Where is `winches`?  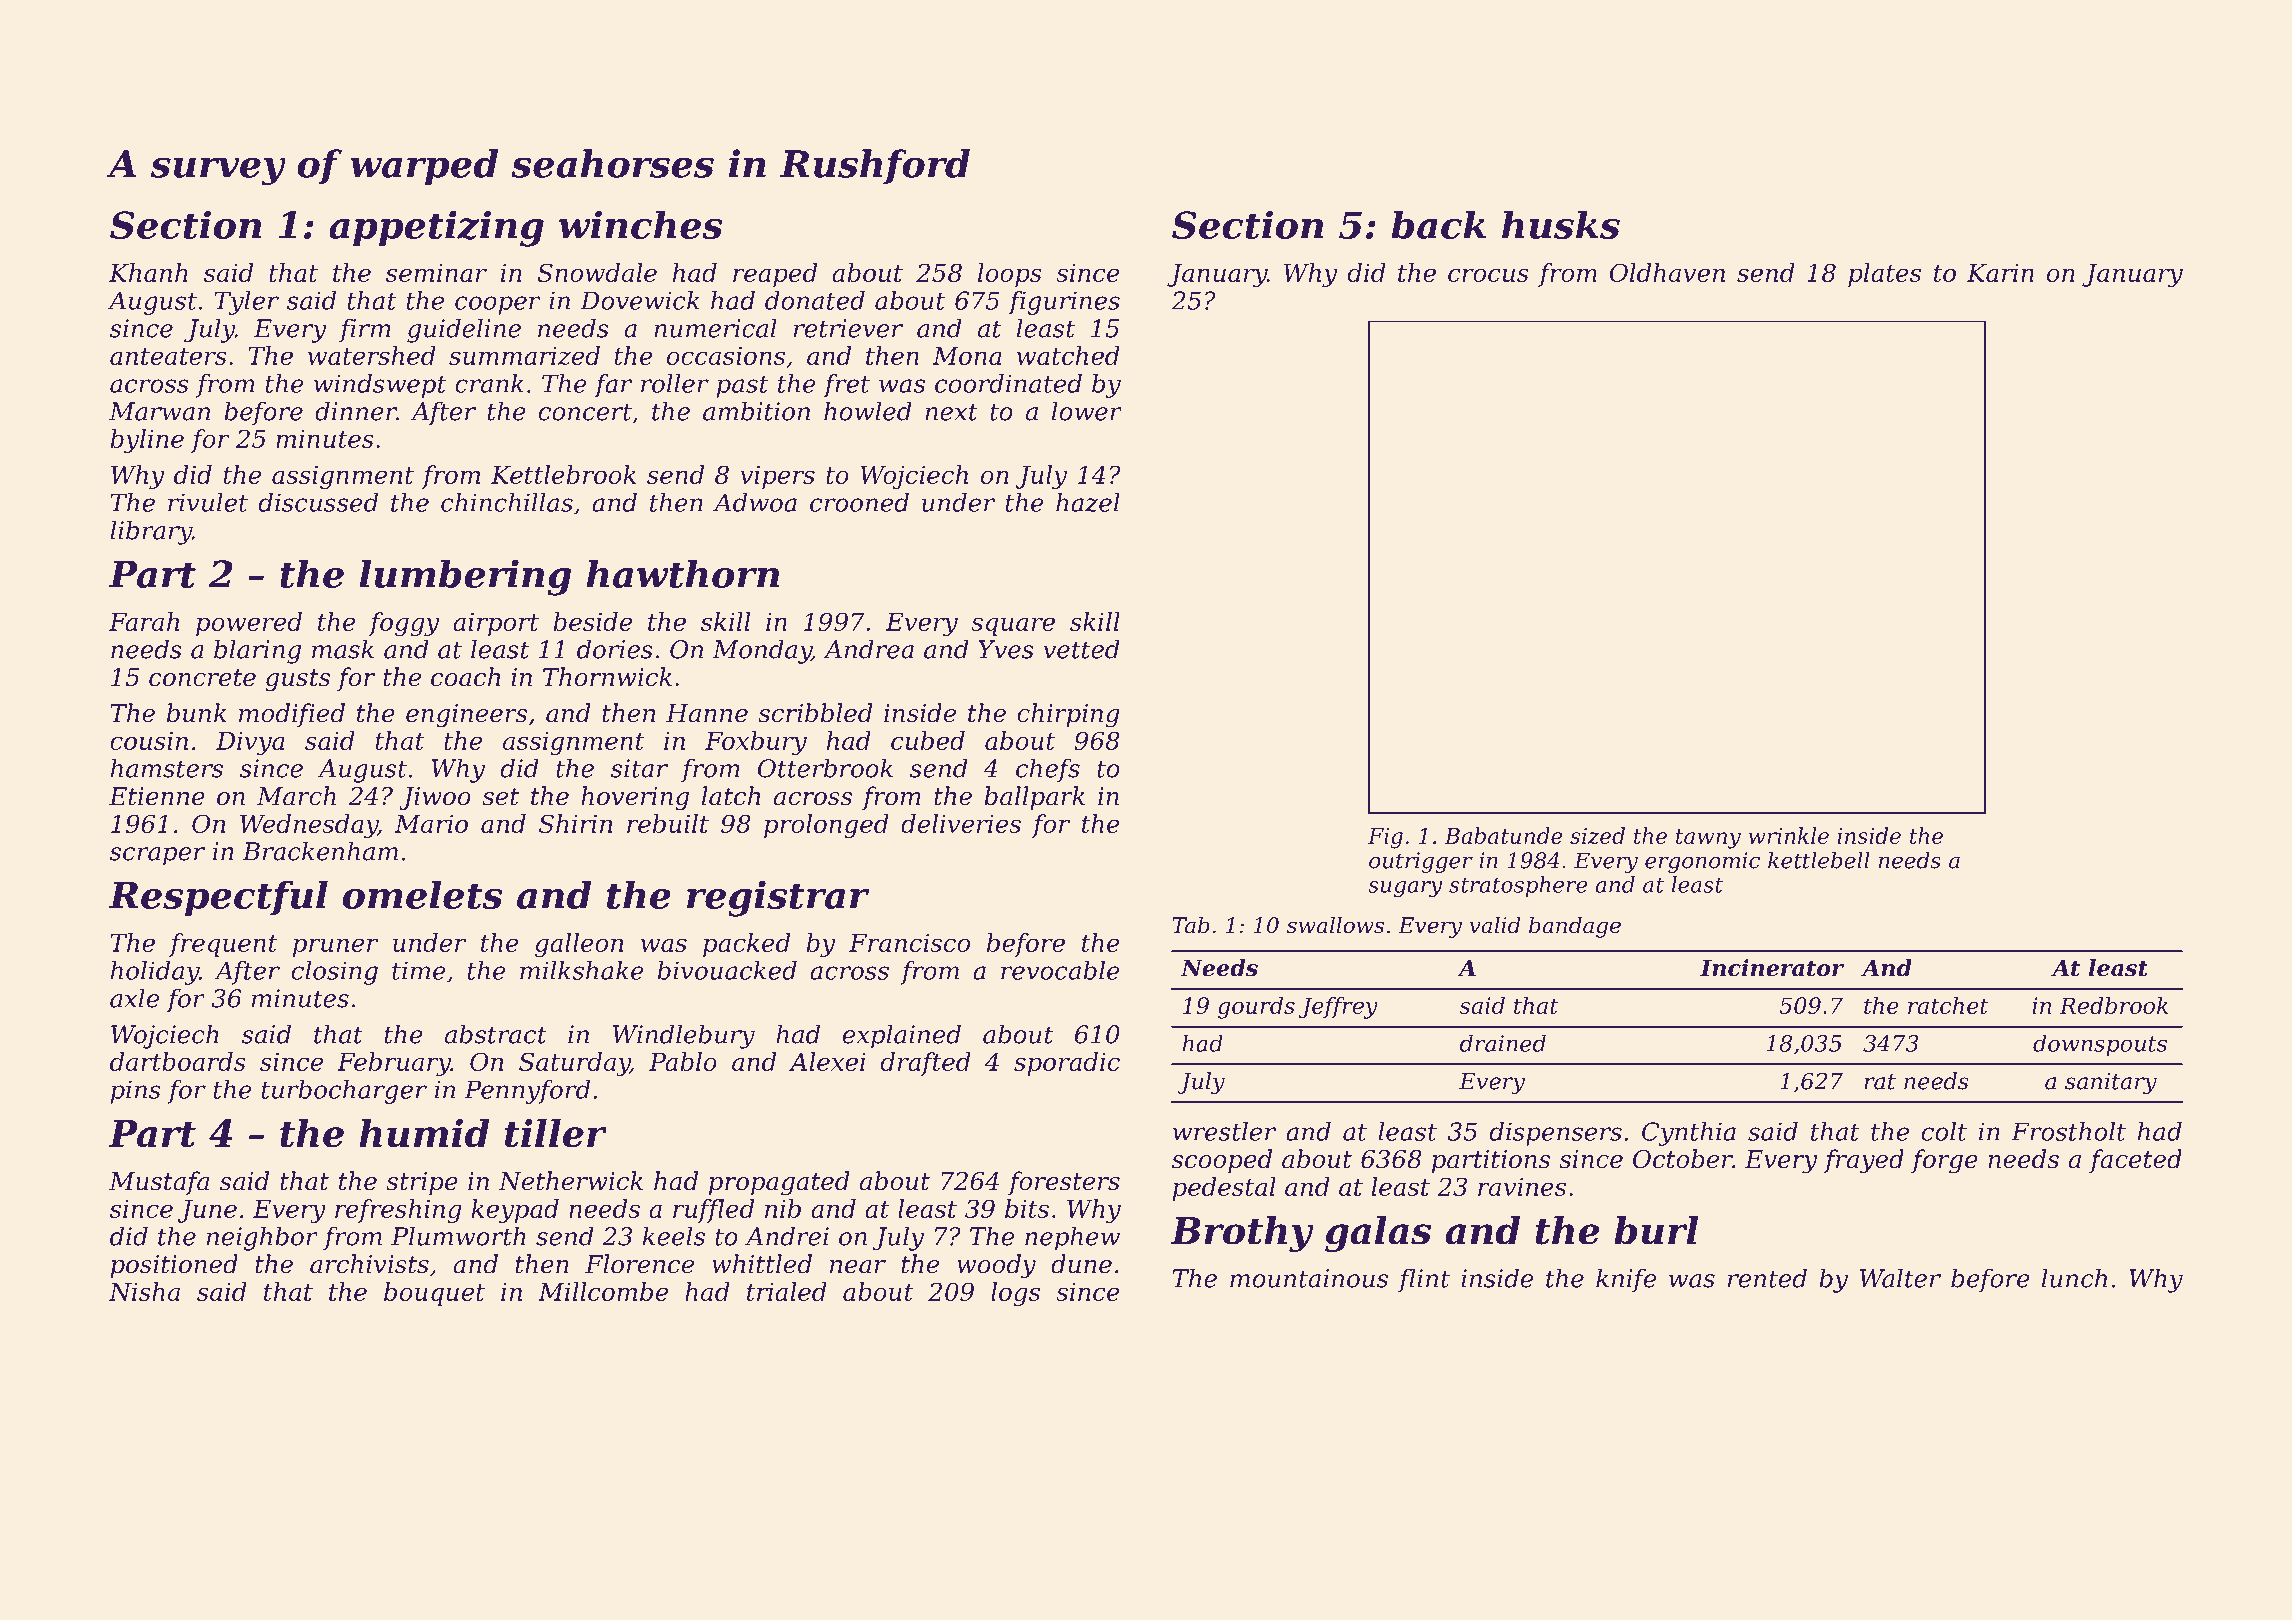 winches is located at coordinates (641, 225).
